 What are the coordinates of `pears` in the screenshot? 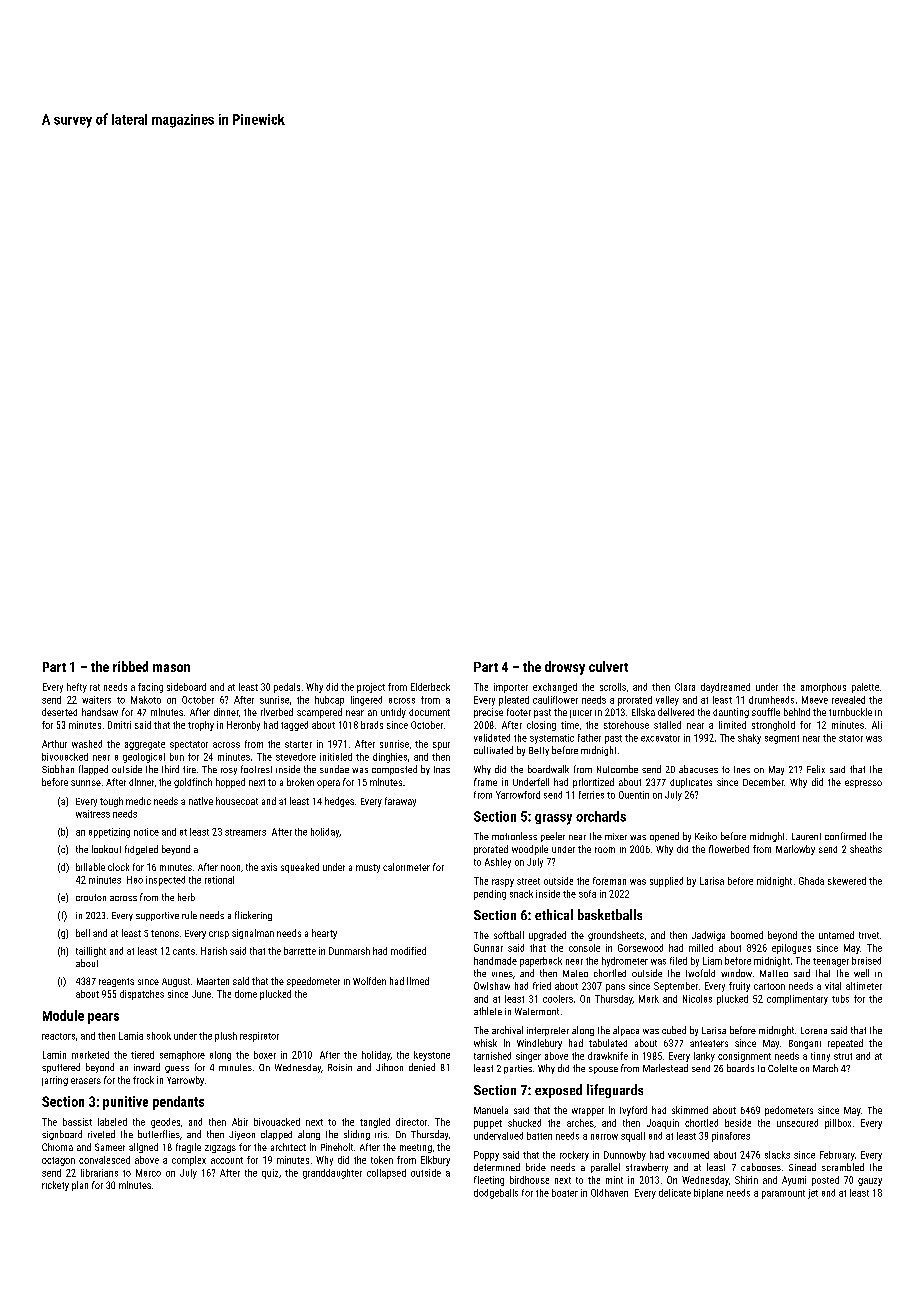 It's located at (103, 1018).
